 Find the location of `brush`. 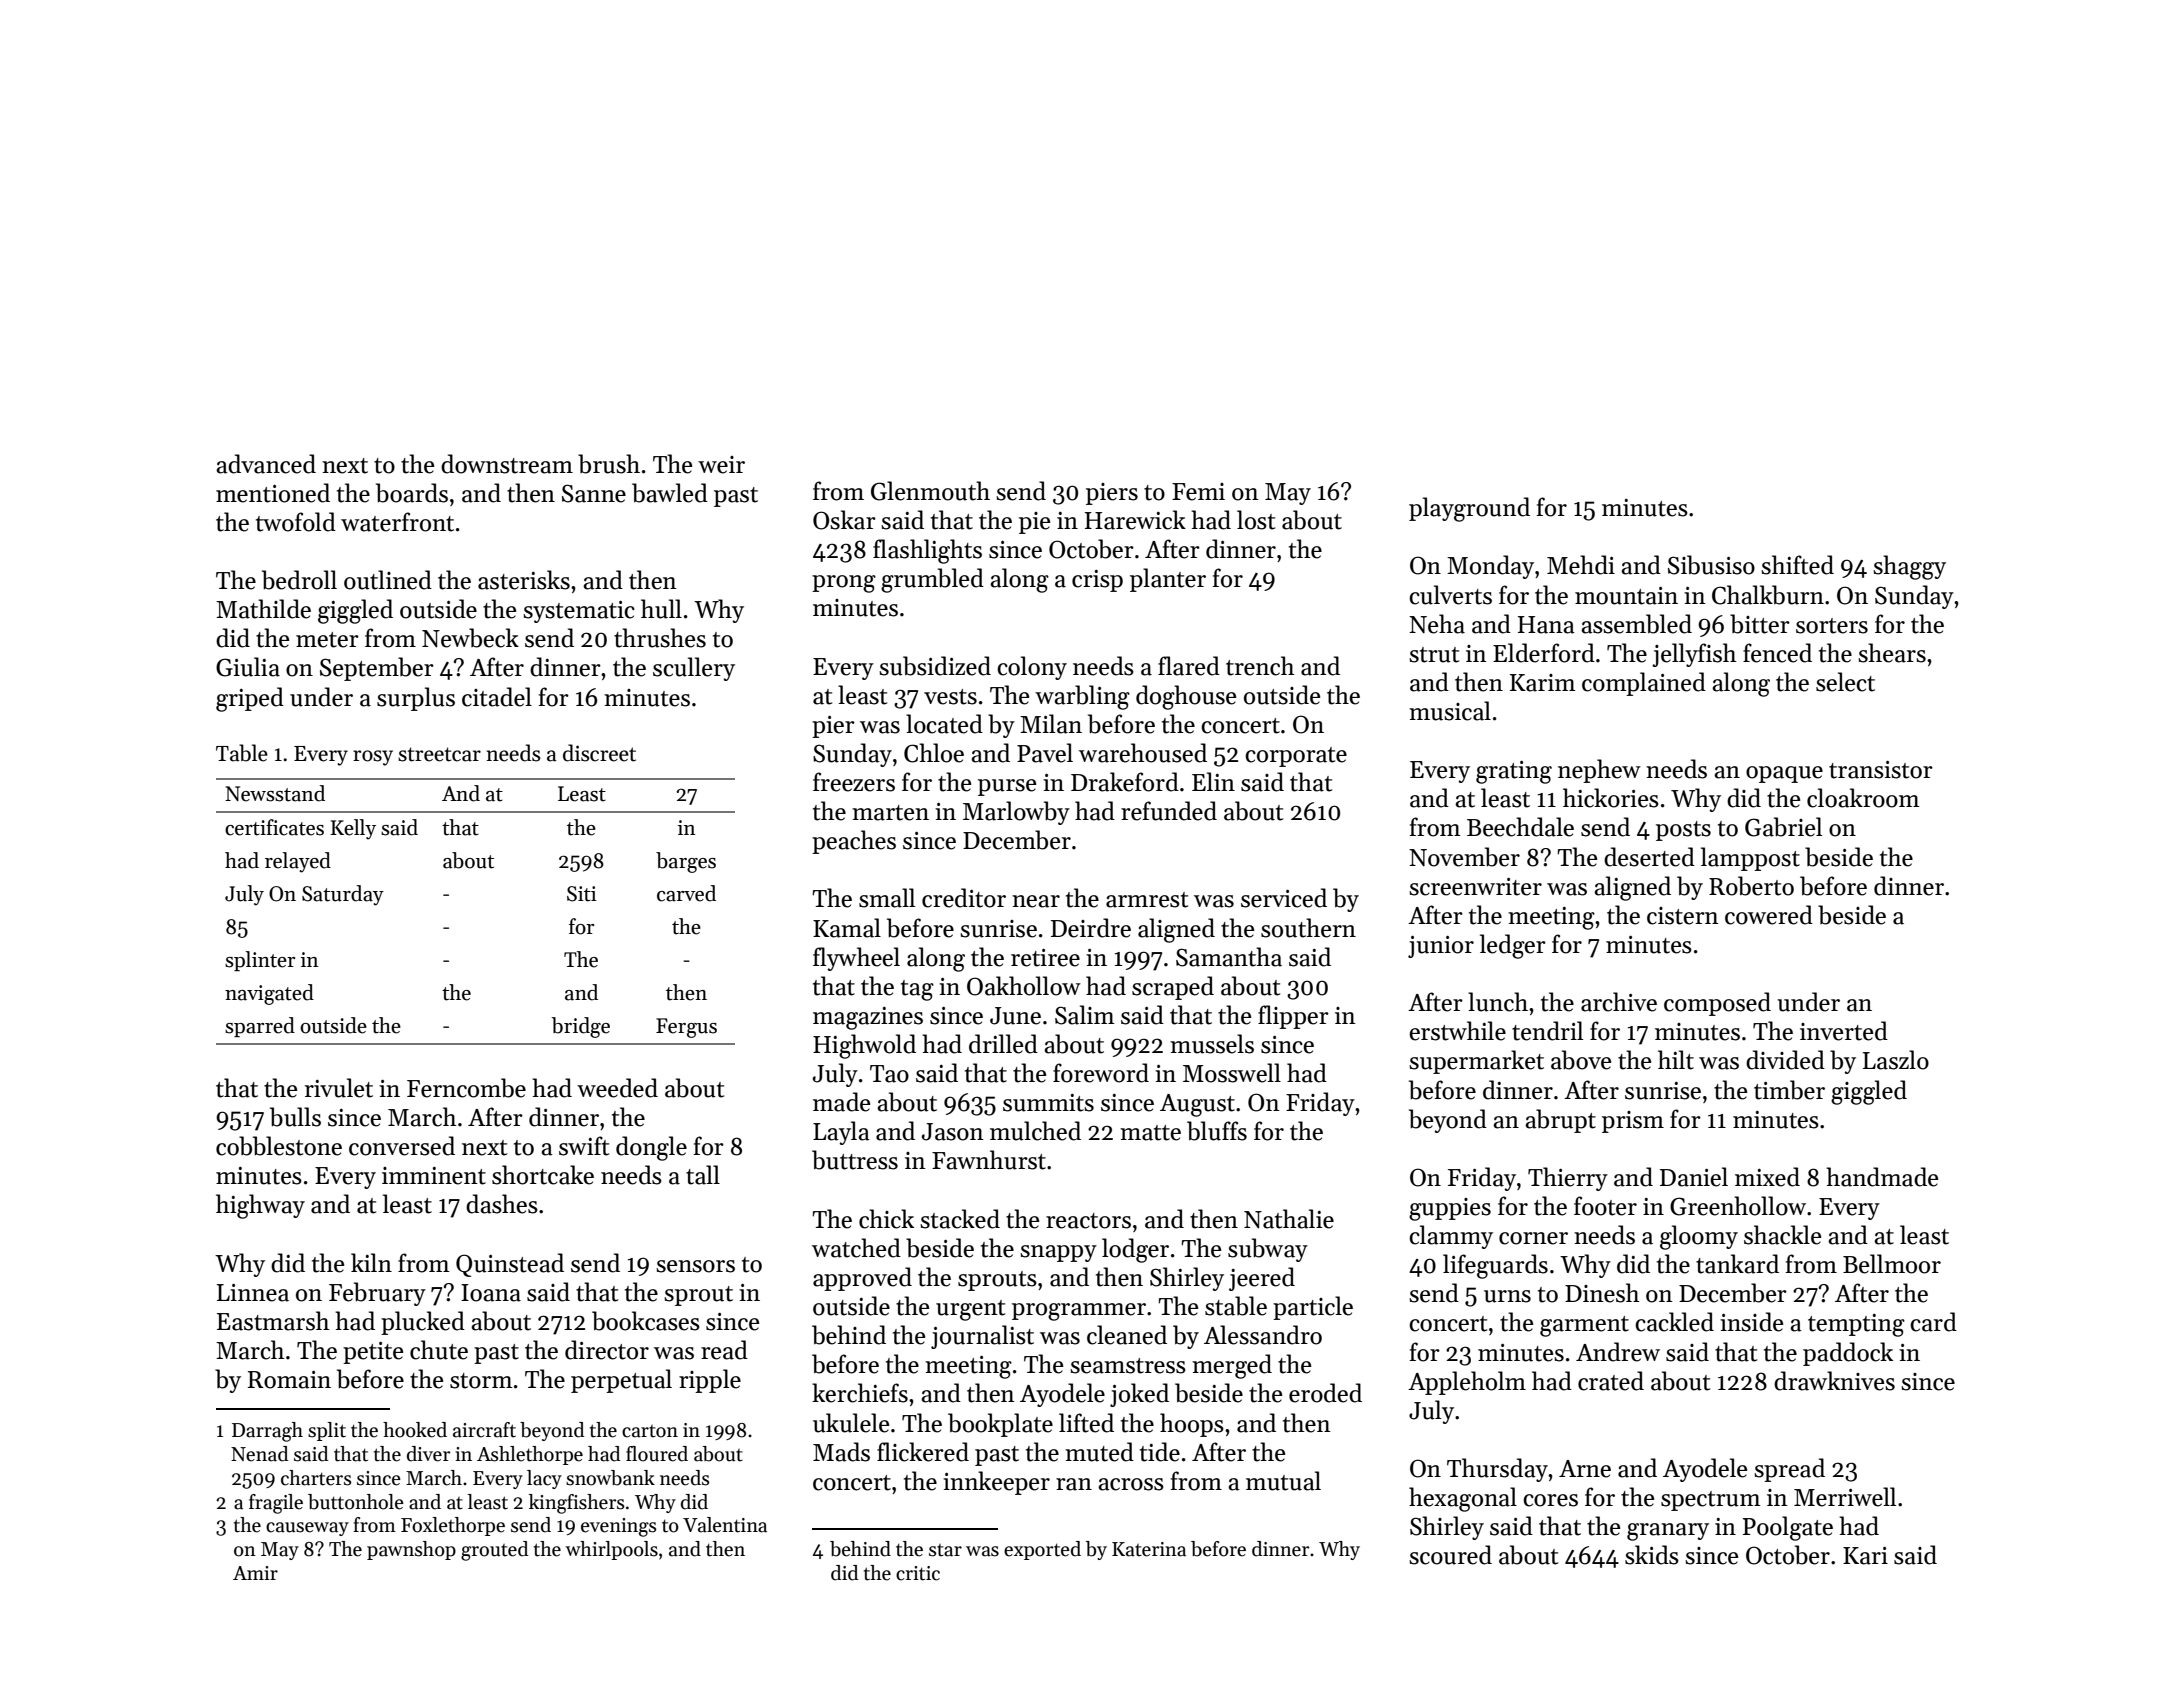

brush is located at coordinates (609, 464).
